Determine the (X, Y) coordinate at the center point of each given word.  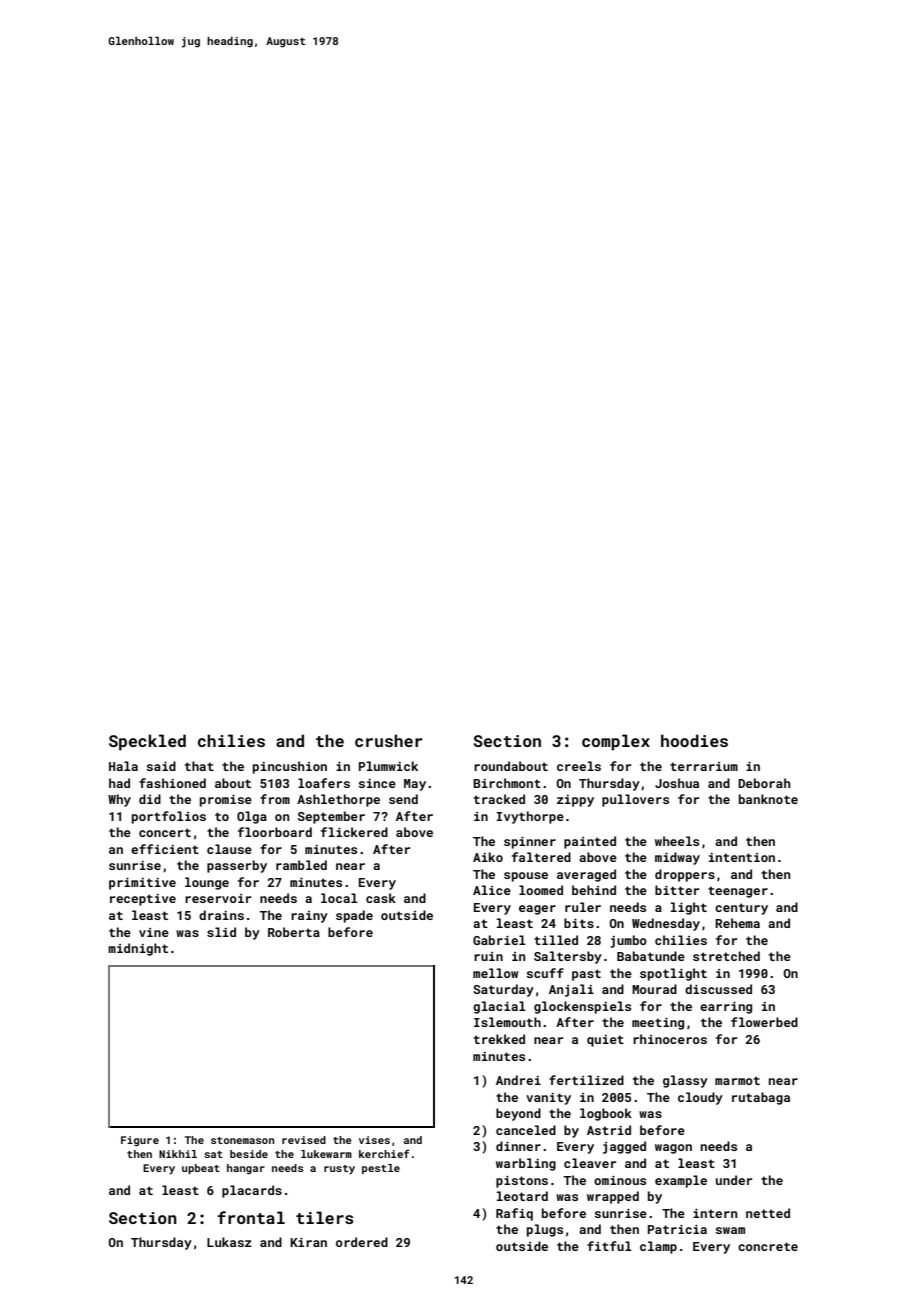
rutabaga (761, 1098)
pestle (381, 1169)
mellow (495, 973)
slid (221, 932)
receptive (143, 900)
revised (304, 1140)
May (415, 785)
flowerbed (764, 1022)
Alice (492, 890)
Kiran (308, 1242)
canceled (526, 1130)
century (741, 909)
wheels (677, 841)
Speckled (147, 742)
